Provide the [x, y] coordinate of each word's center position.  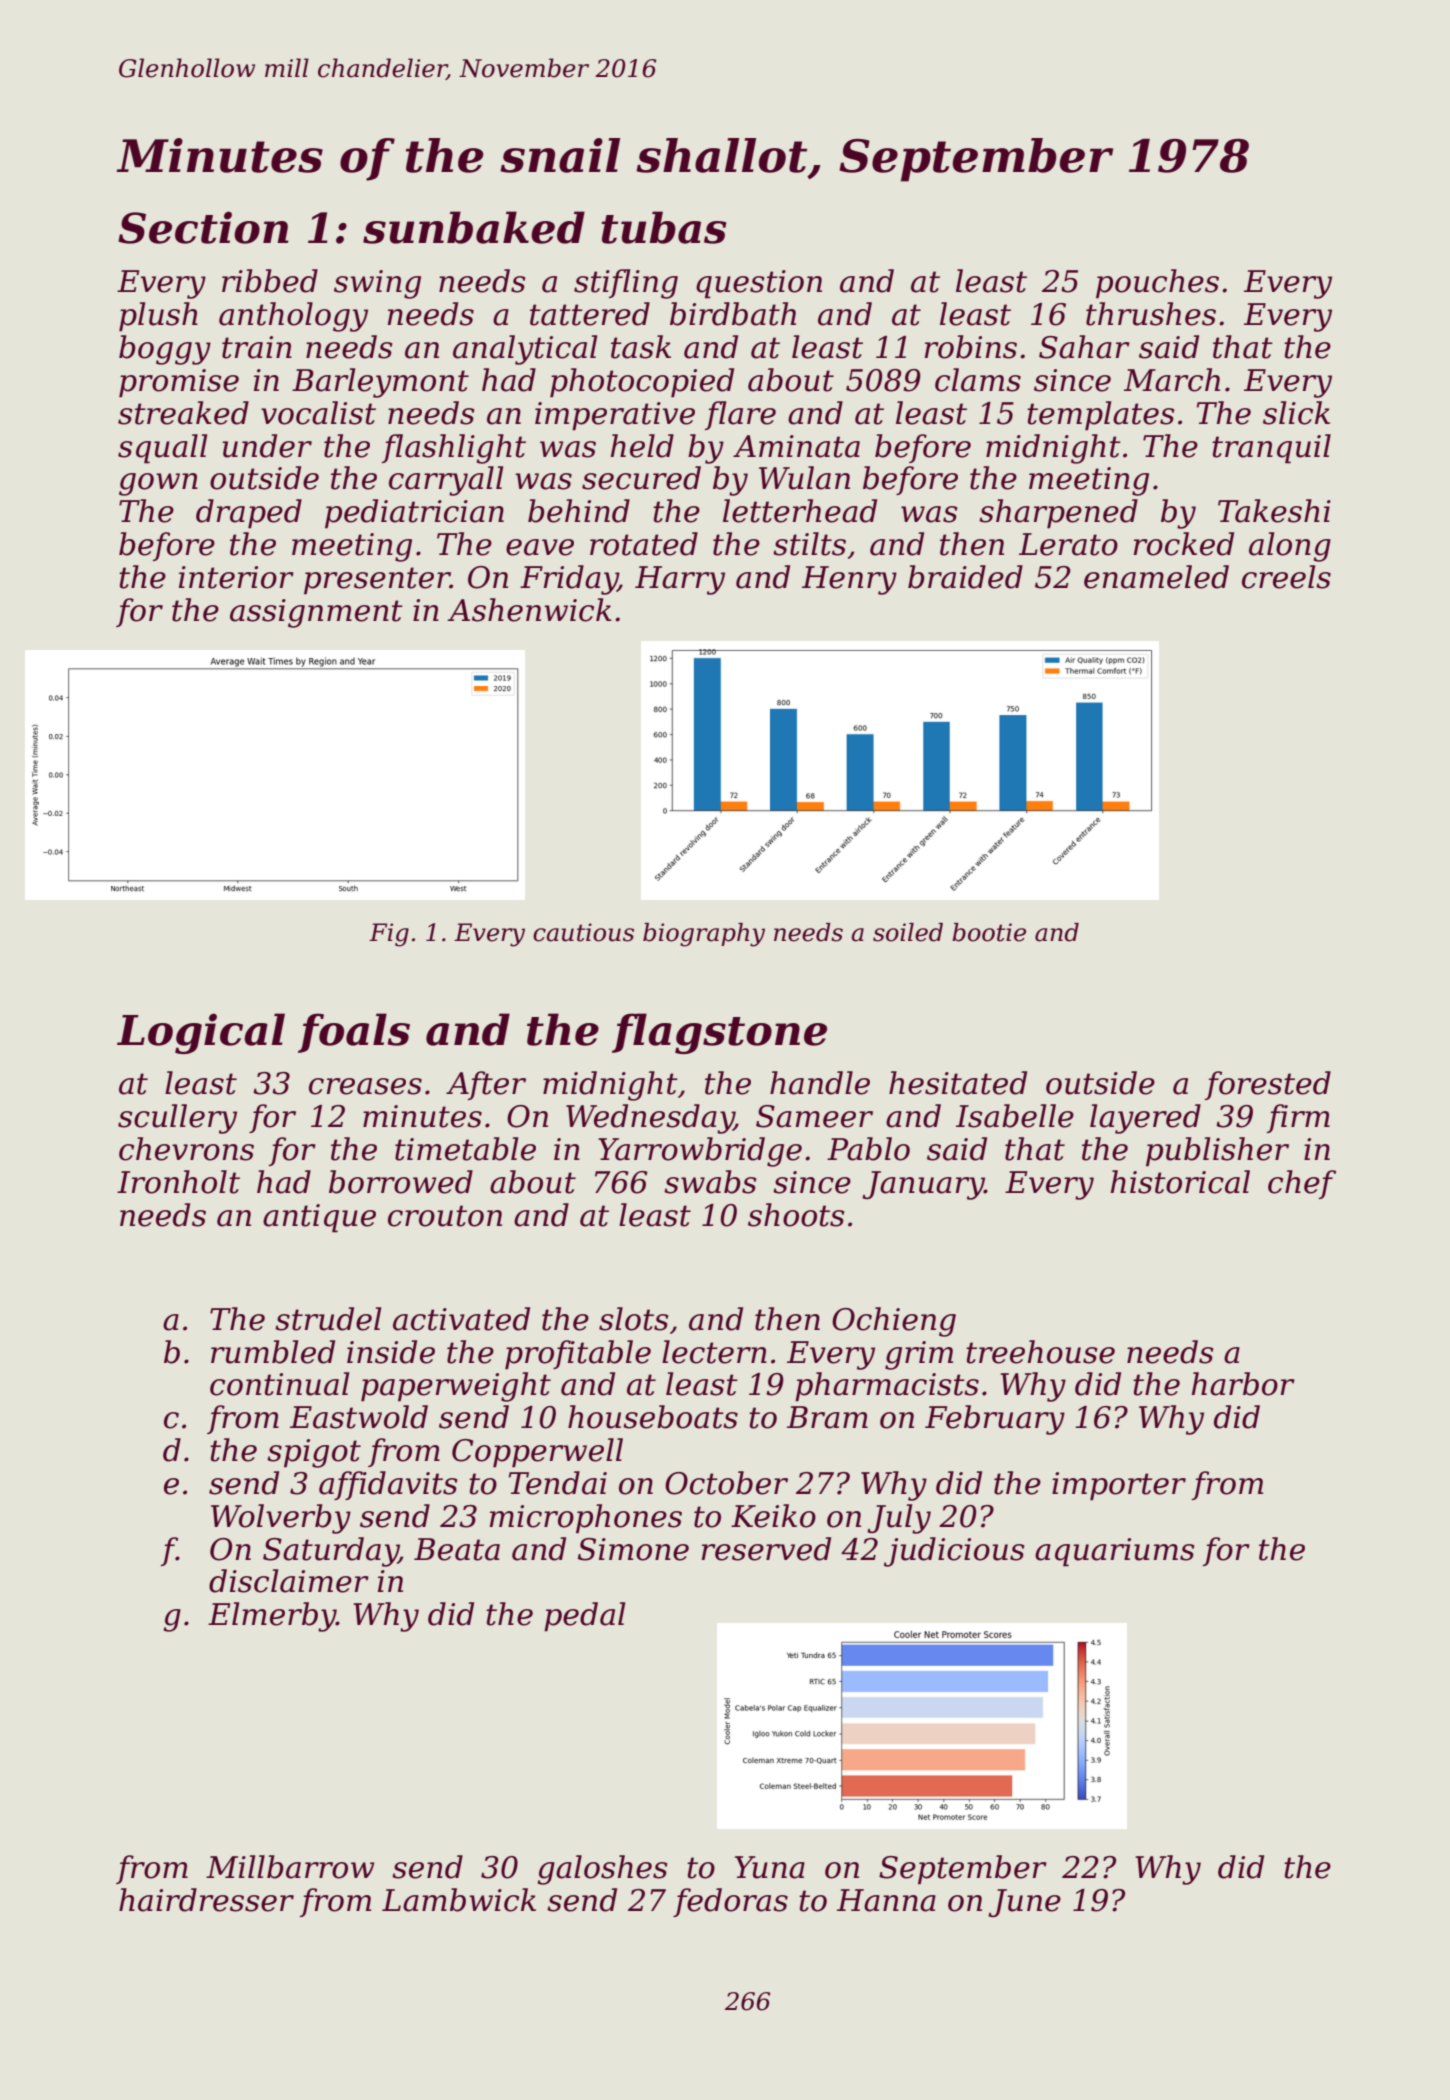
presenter [377, 581]
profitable [578, 1355]
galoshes [603, 1870]
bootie [989, 932]
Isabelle [1015, 1116]
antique [319, 1218]
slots [634, 1319]
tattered [590, 314]
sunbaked [474, 227]
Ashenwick [529, 610]
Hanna [886, 1900]
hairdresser [206, 1900]
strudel [328, 1319]
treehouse [1040, 1352]
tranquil [1271, 449]
